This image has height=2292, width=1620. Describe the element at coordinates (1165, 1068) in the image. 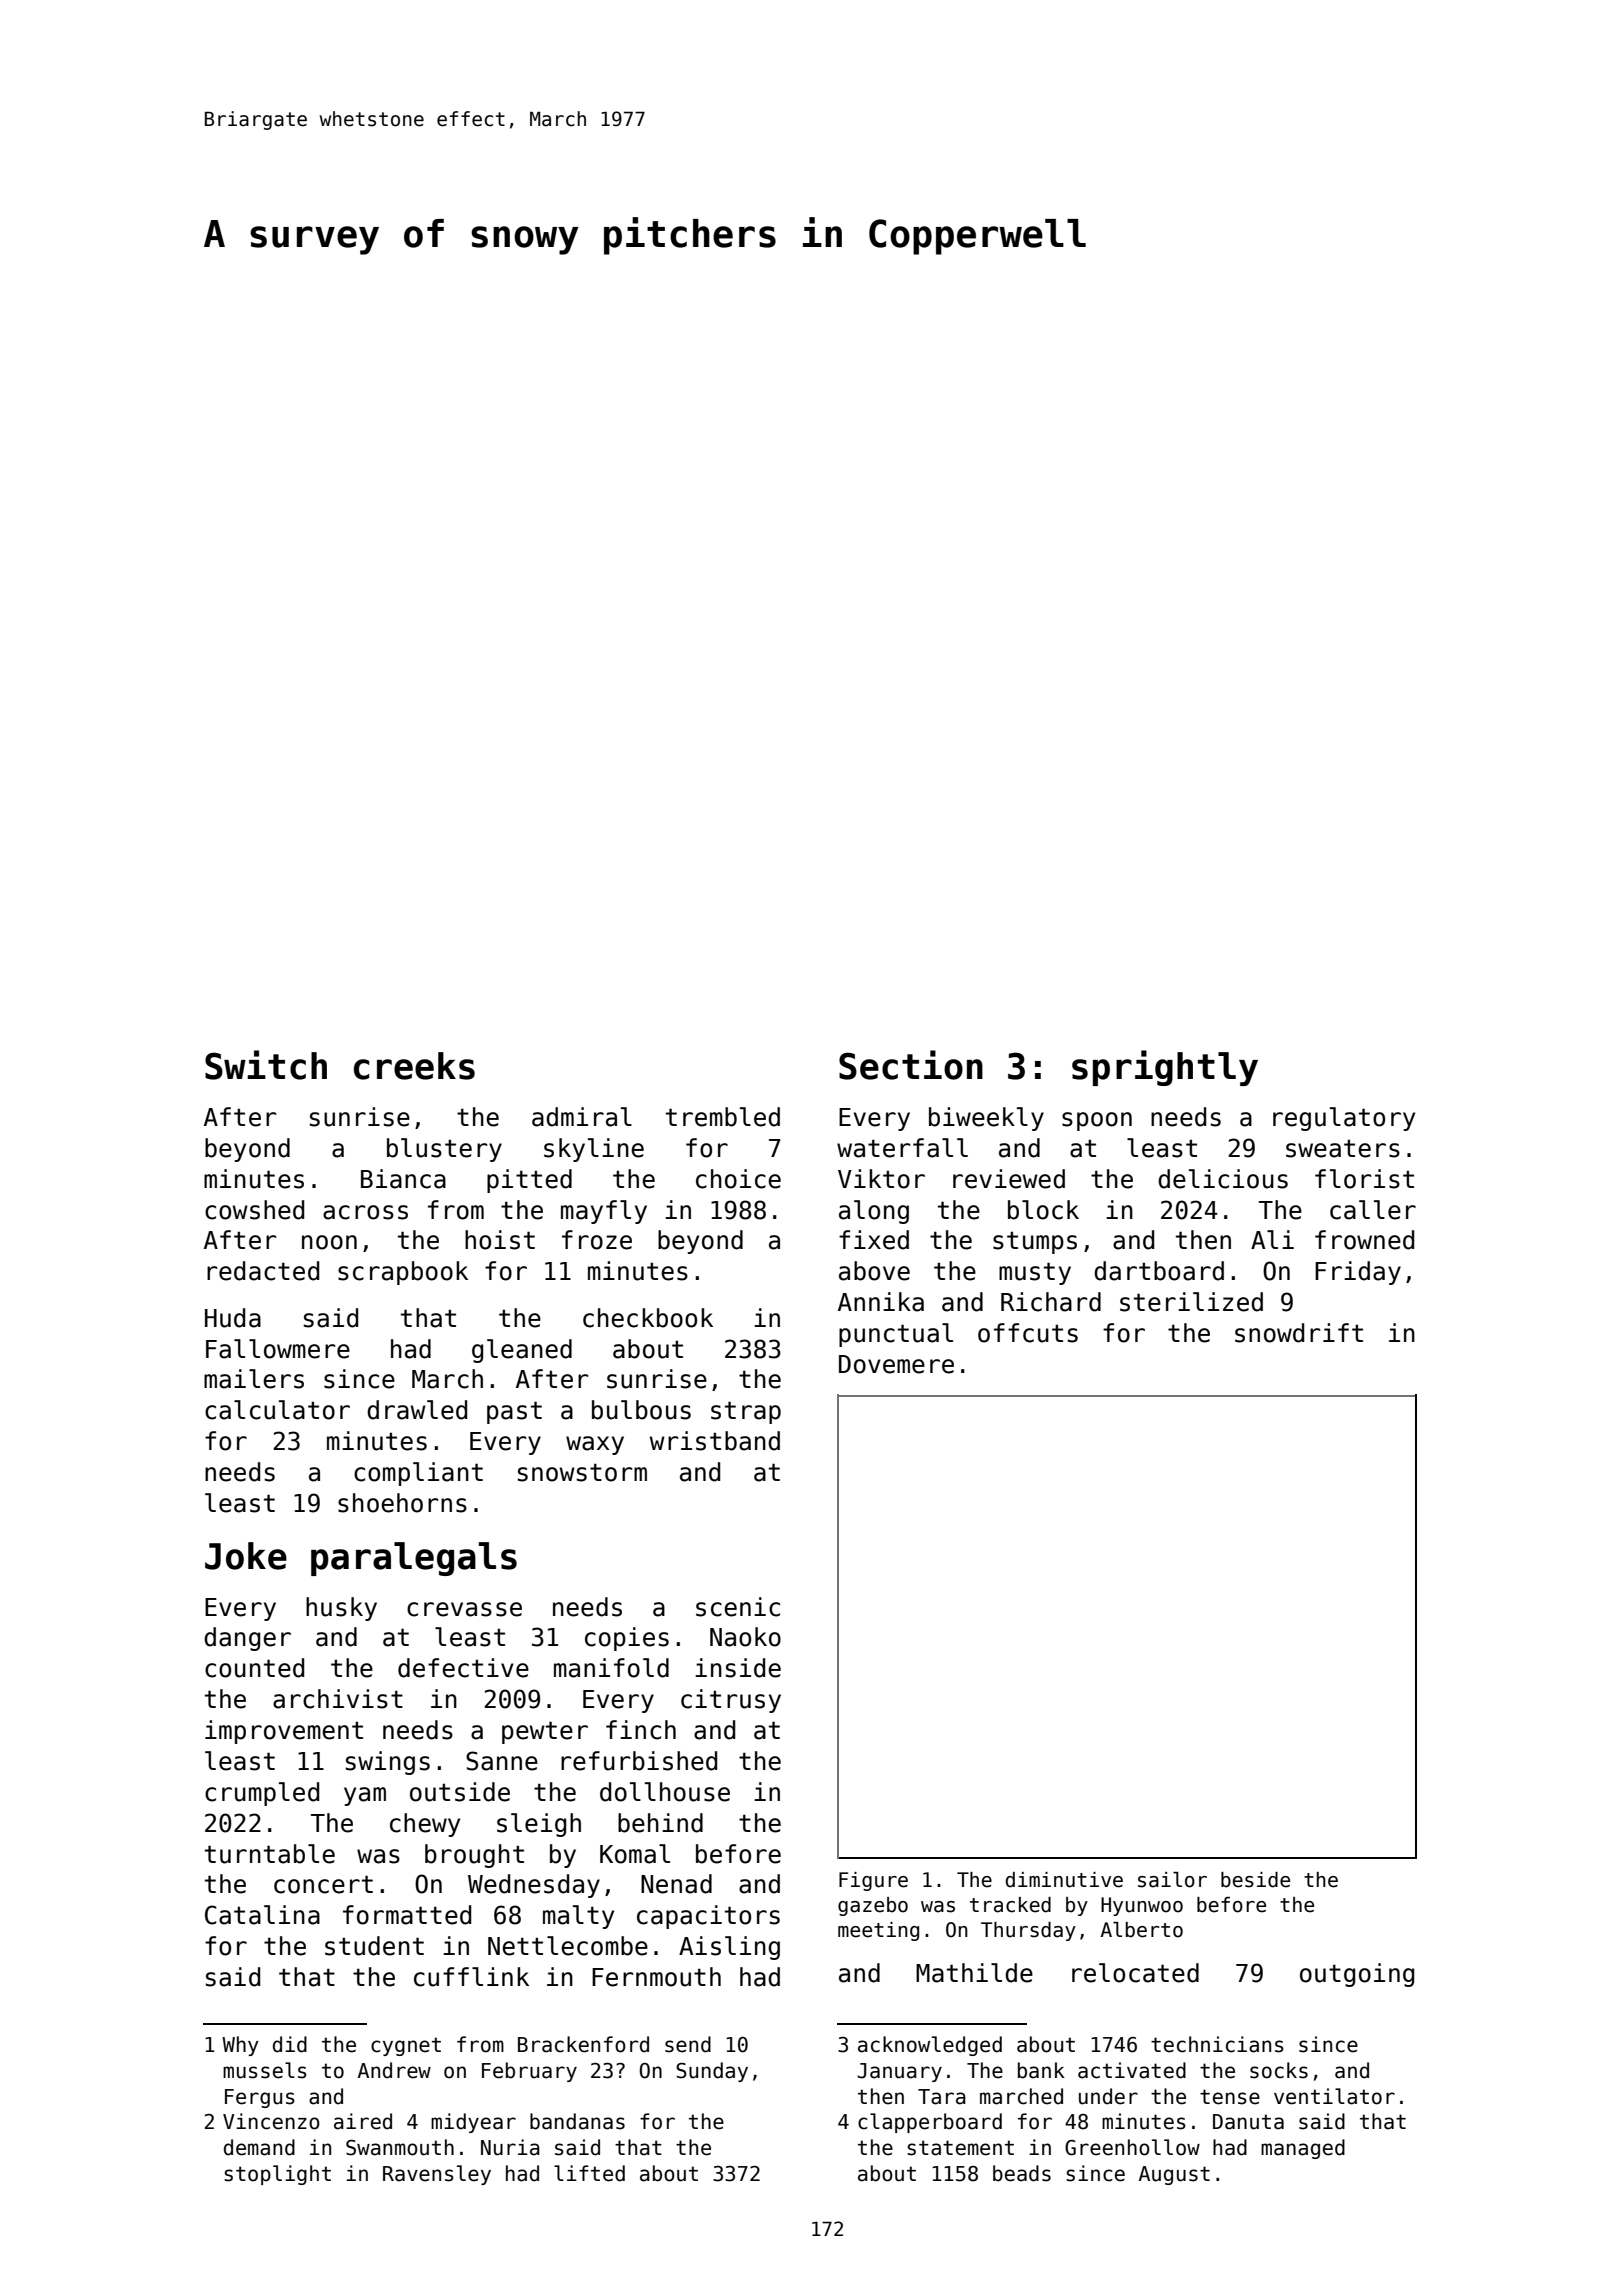

I see `sprightly` at that location.
